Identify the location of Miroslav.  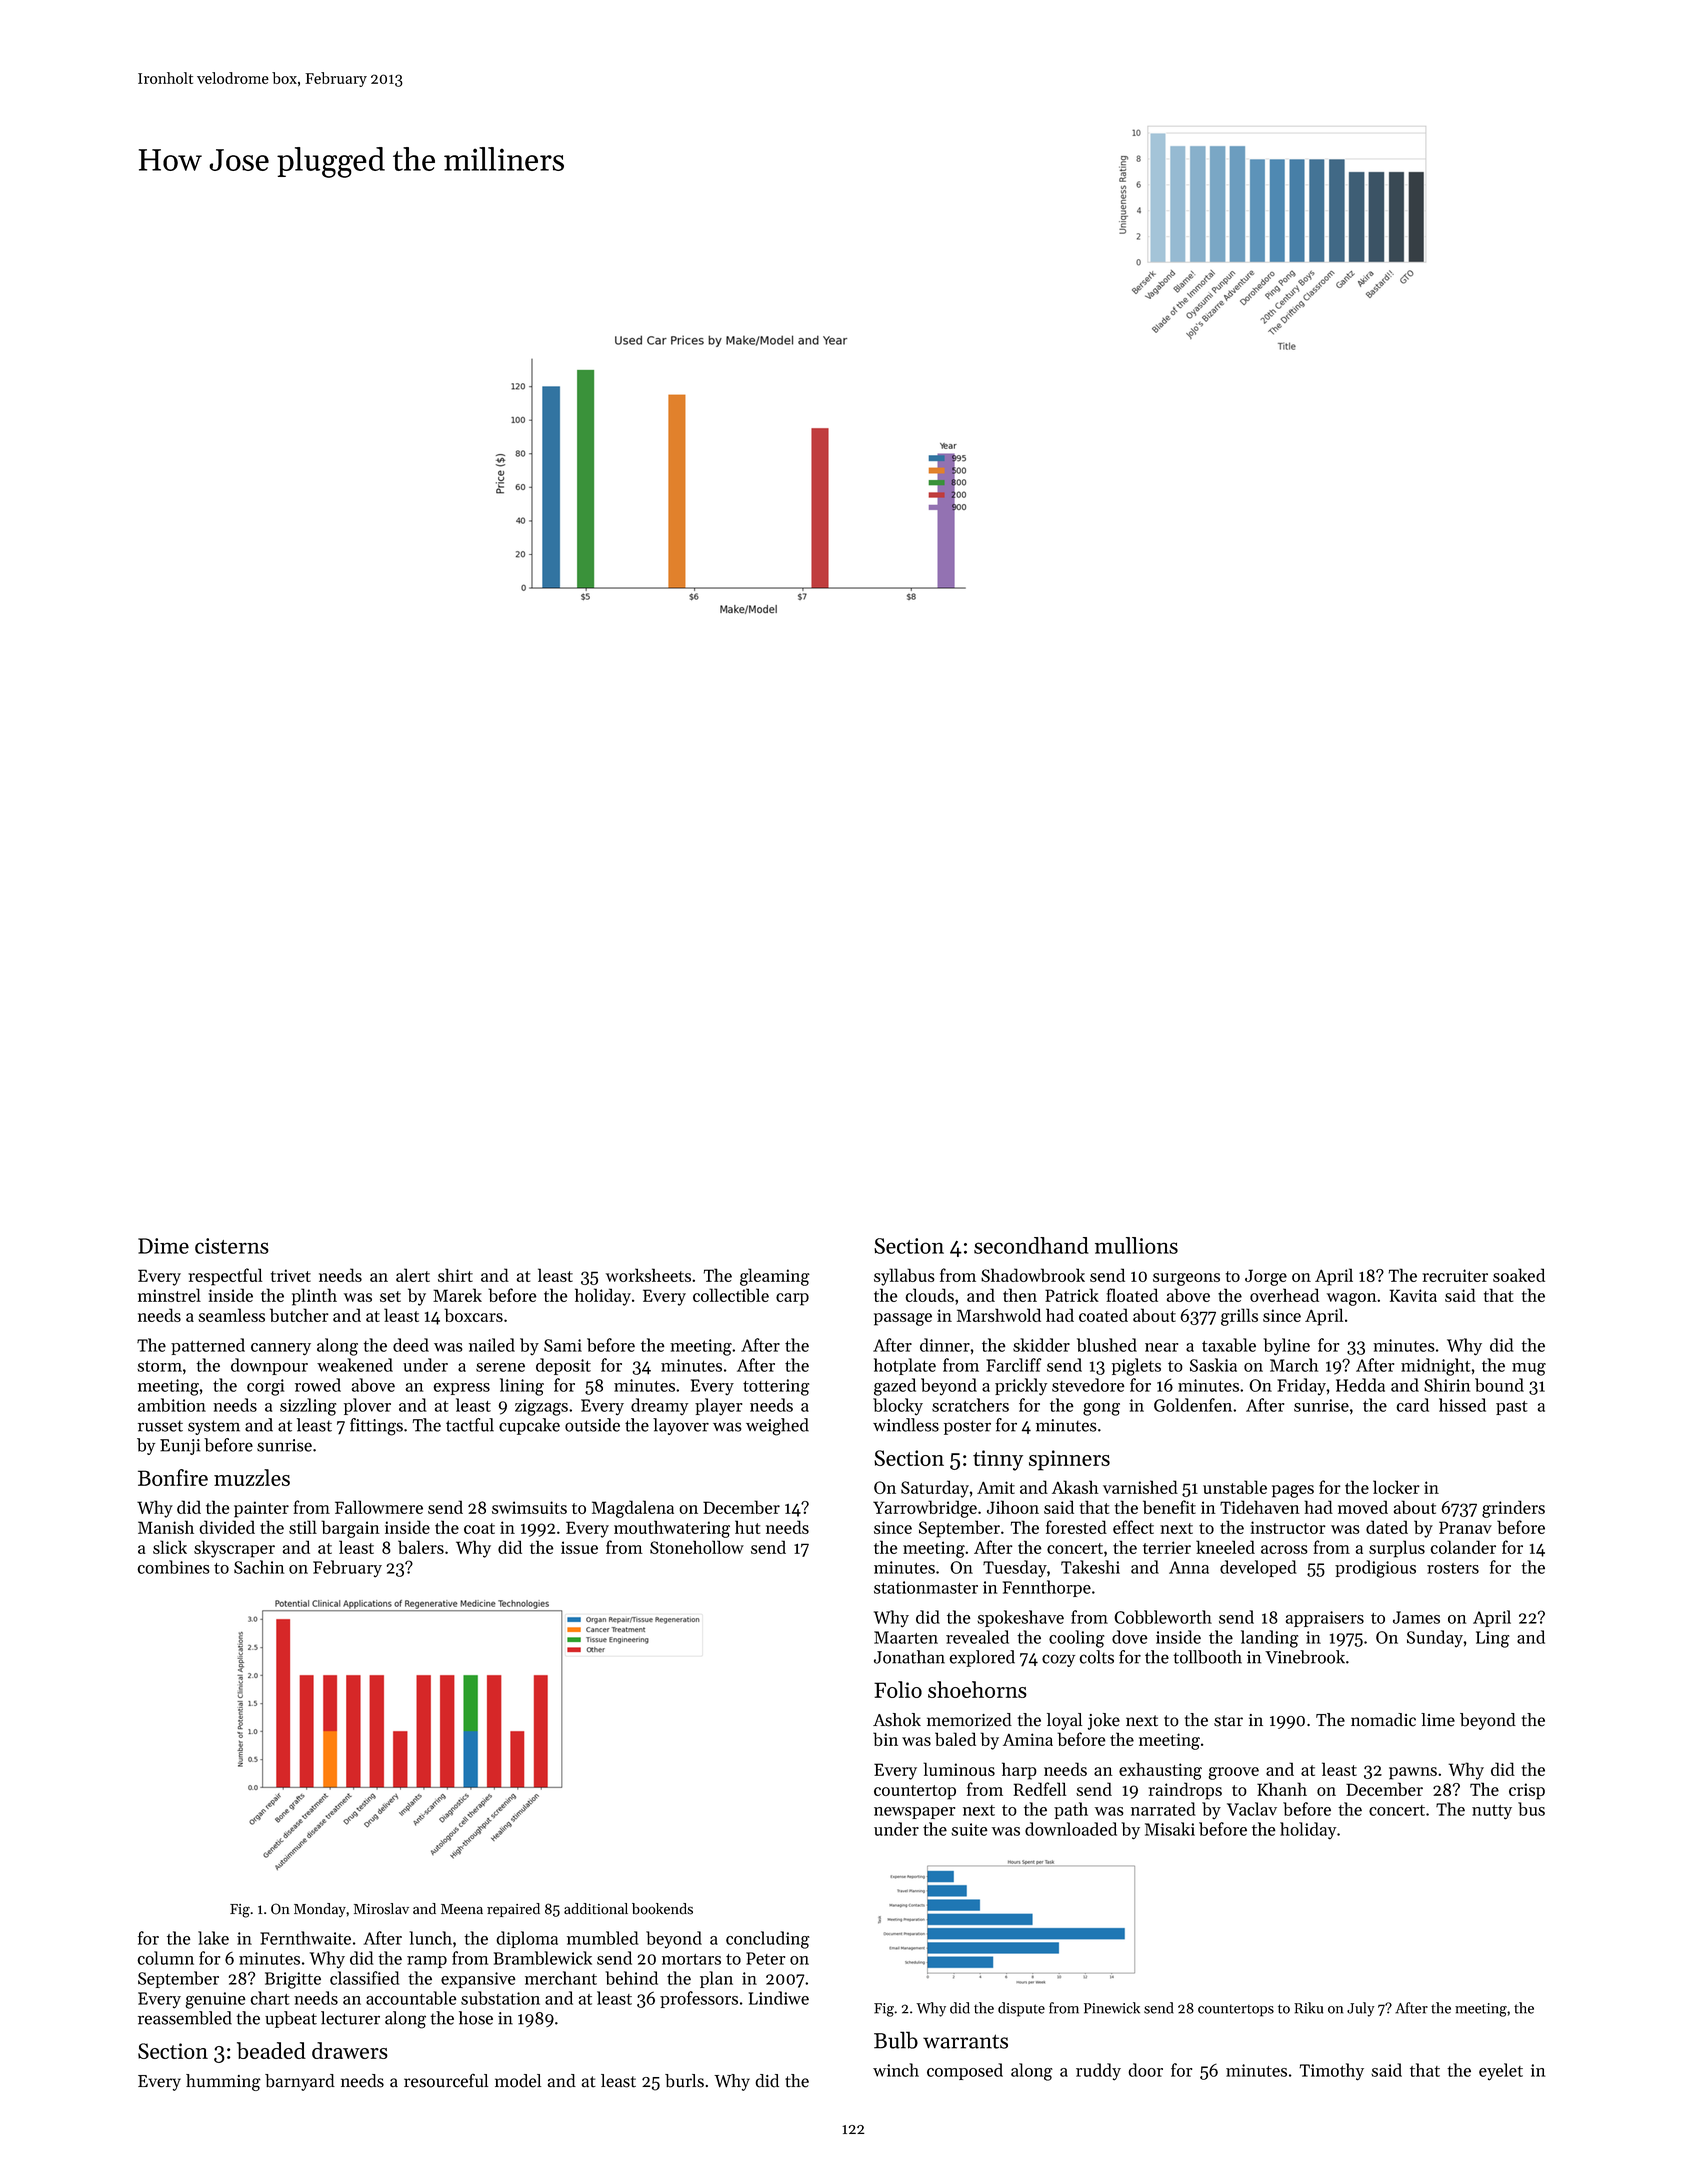
(381, 1909).
